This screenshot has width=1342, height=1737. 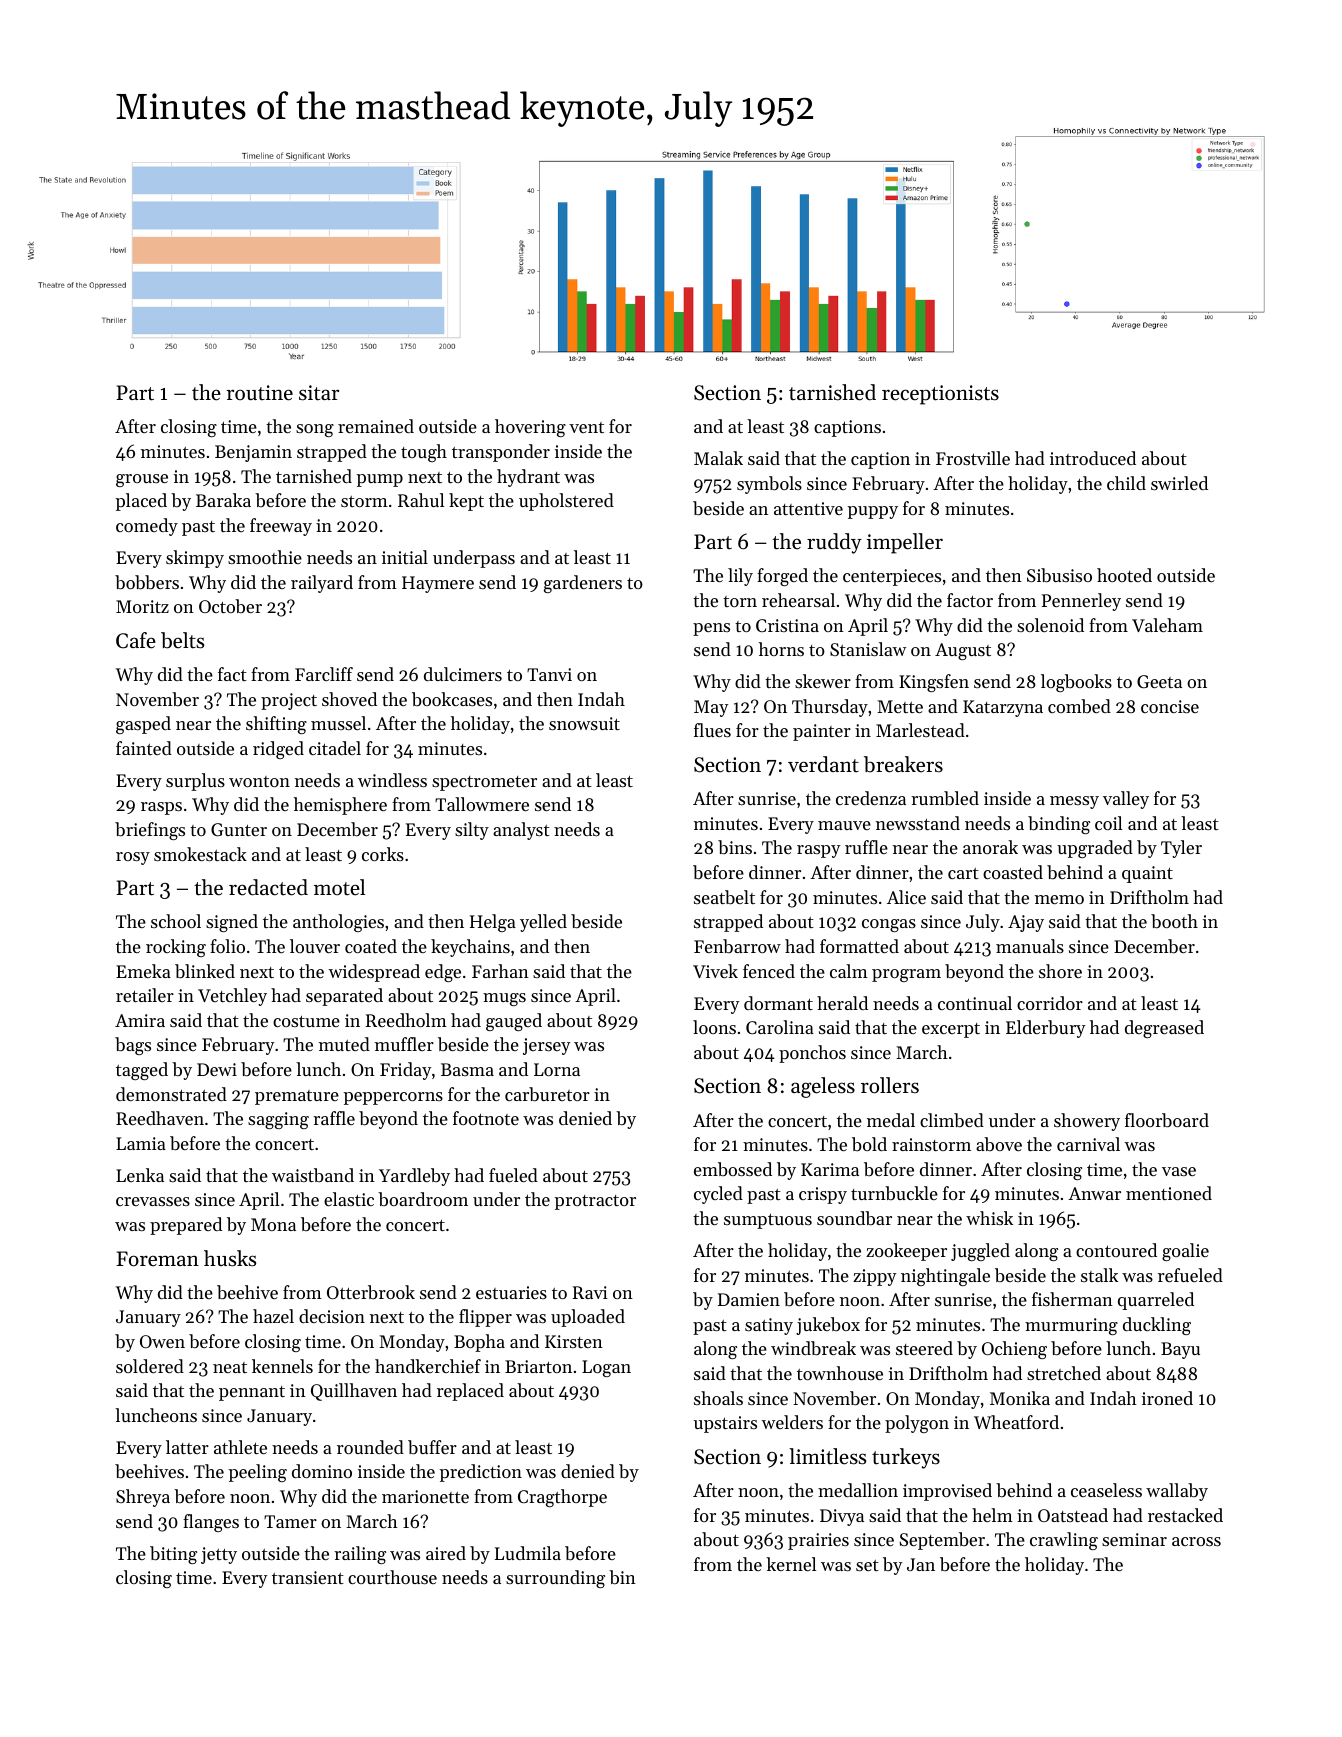 I want to click on Katarzyna, so click(x=1003, y=708).
